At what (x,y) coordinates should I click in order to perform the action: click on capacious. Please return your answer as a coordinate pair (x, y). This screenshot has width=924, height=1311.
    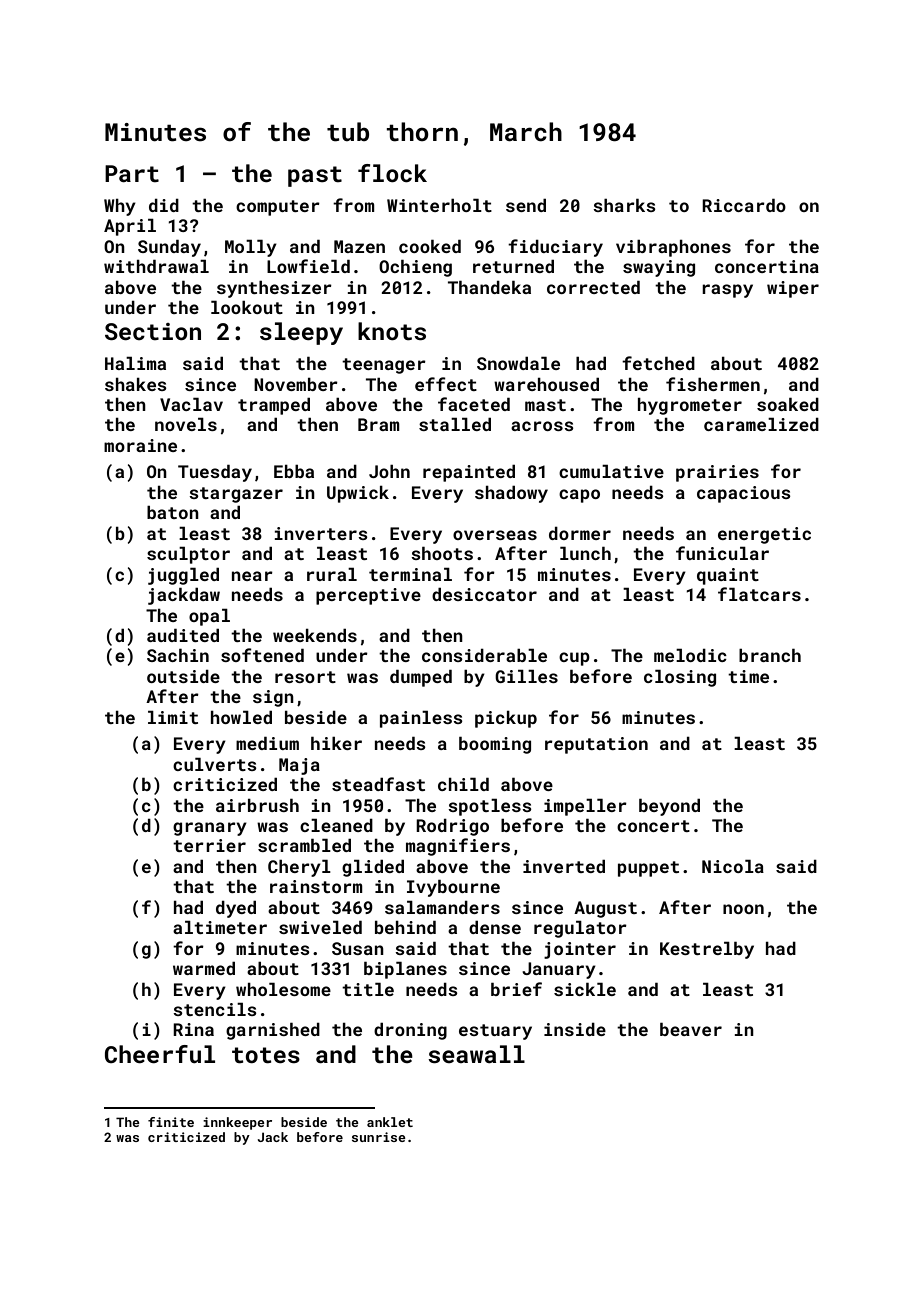
    Looking at the image, I should click on (744, 494).
